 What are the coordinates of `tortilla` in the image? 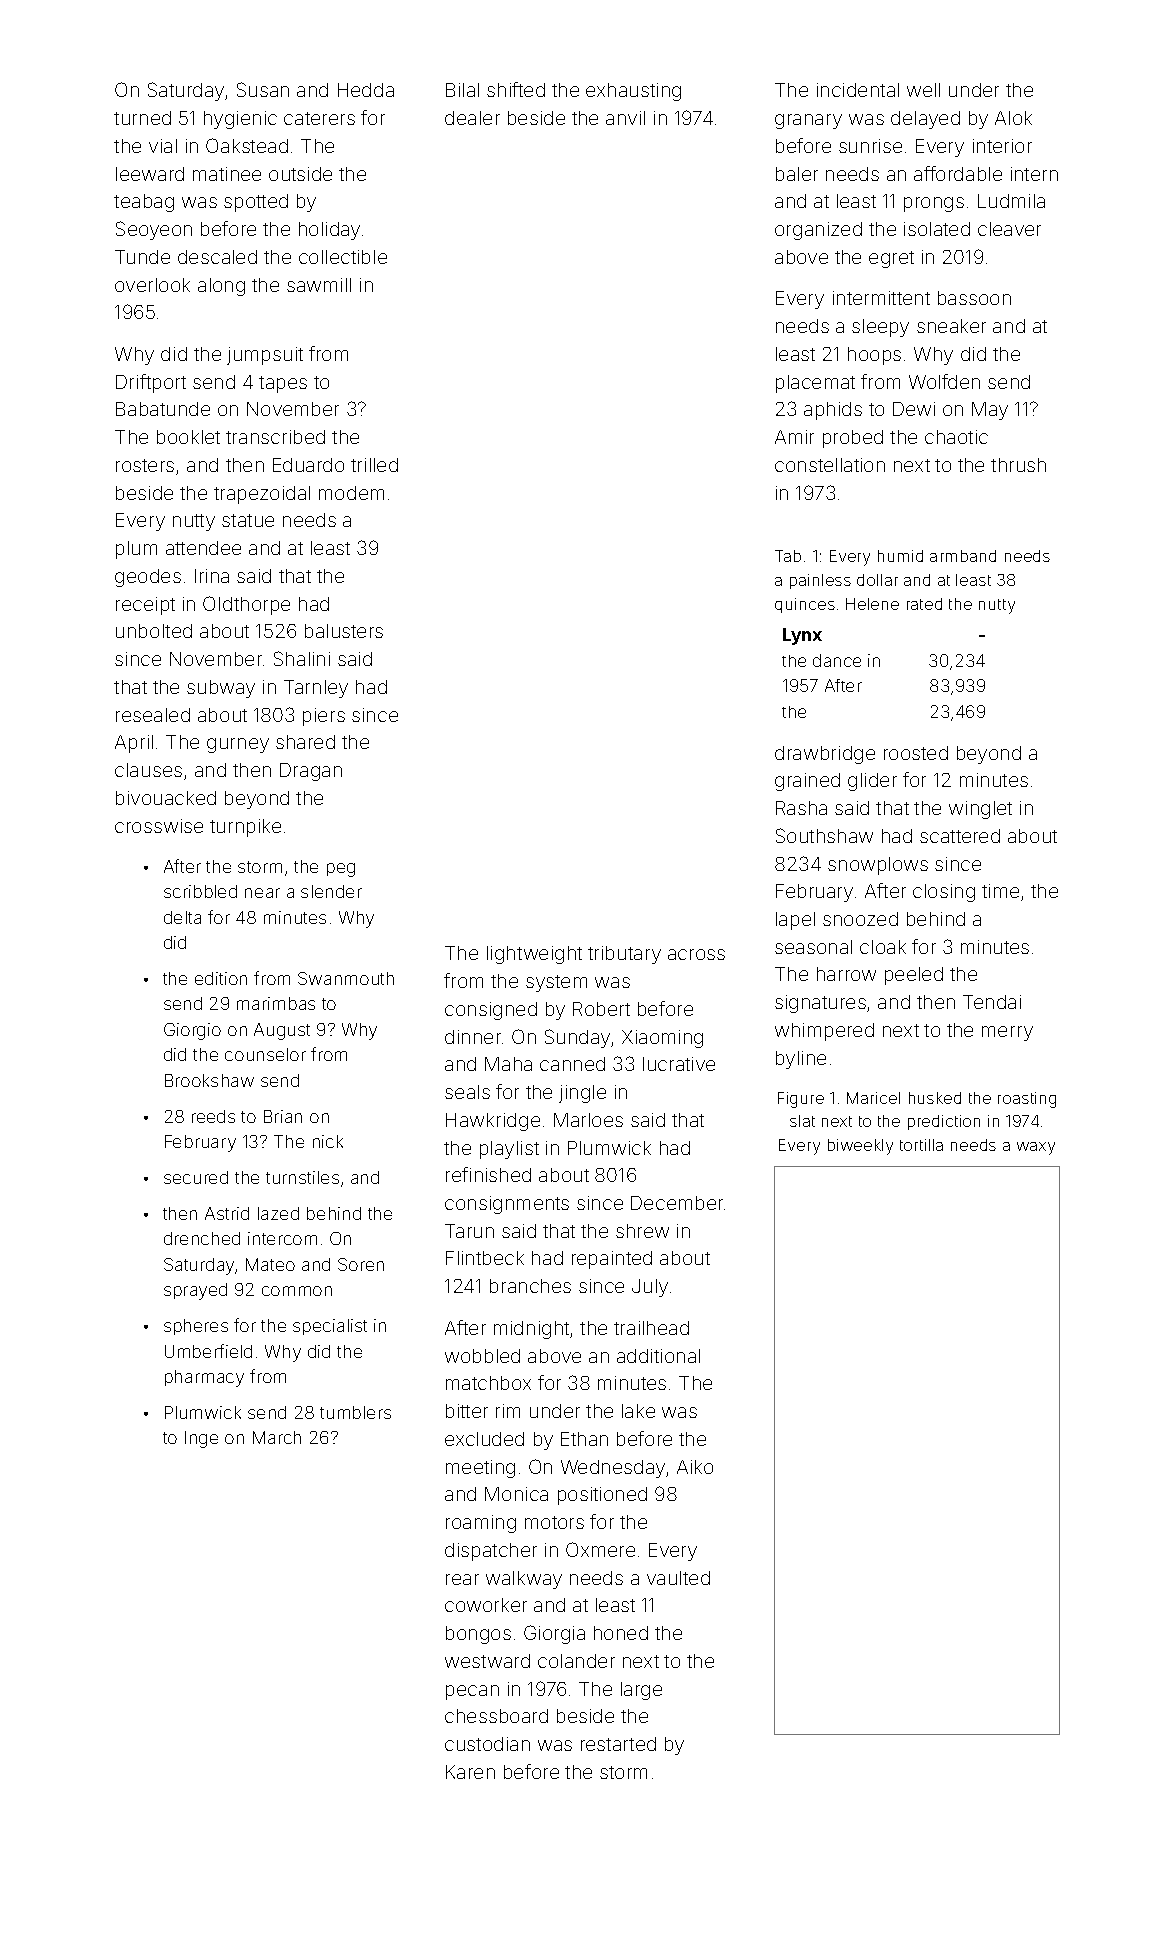 It's located at (921, 1145).
